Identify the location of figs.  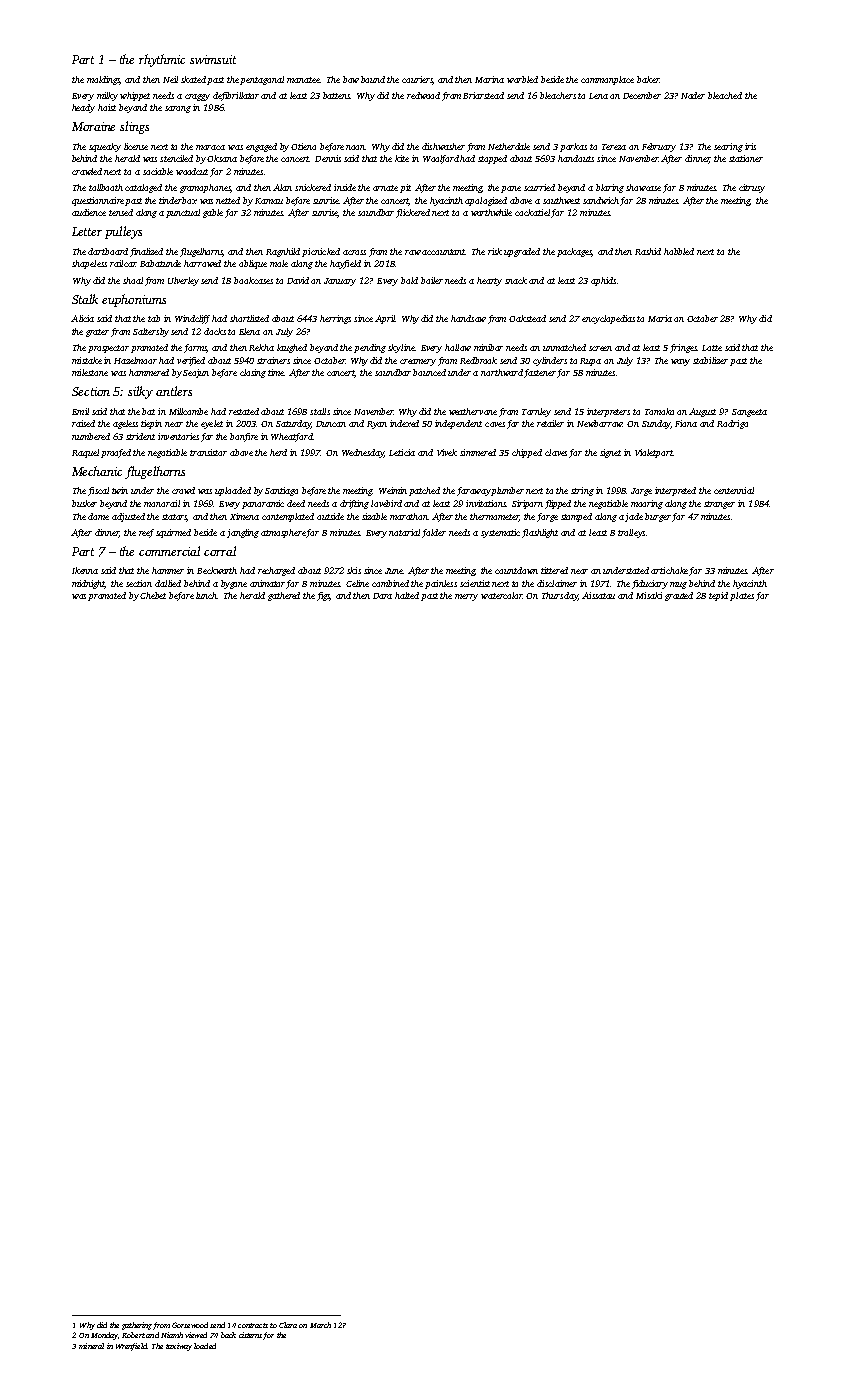
(324, 596).
